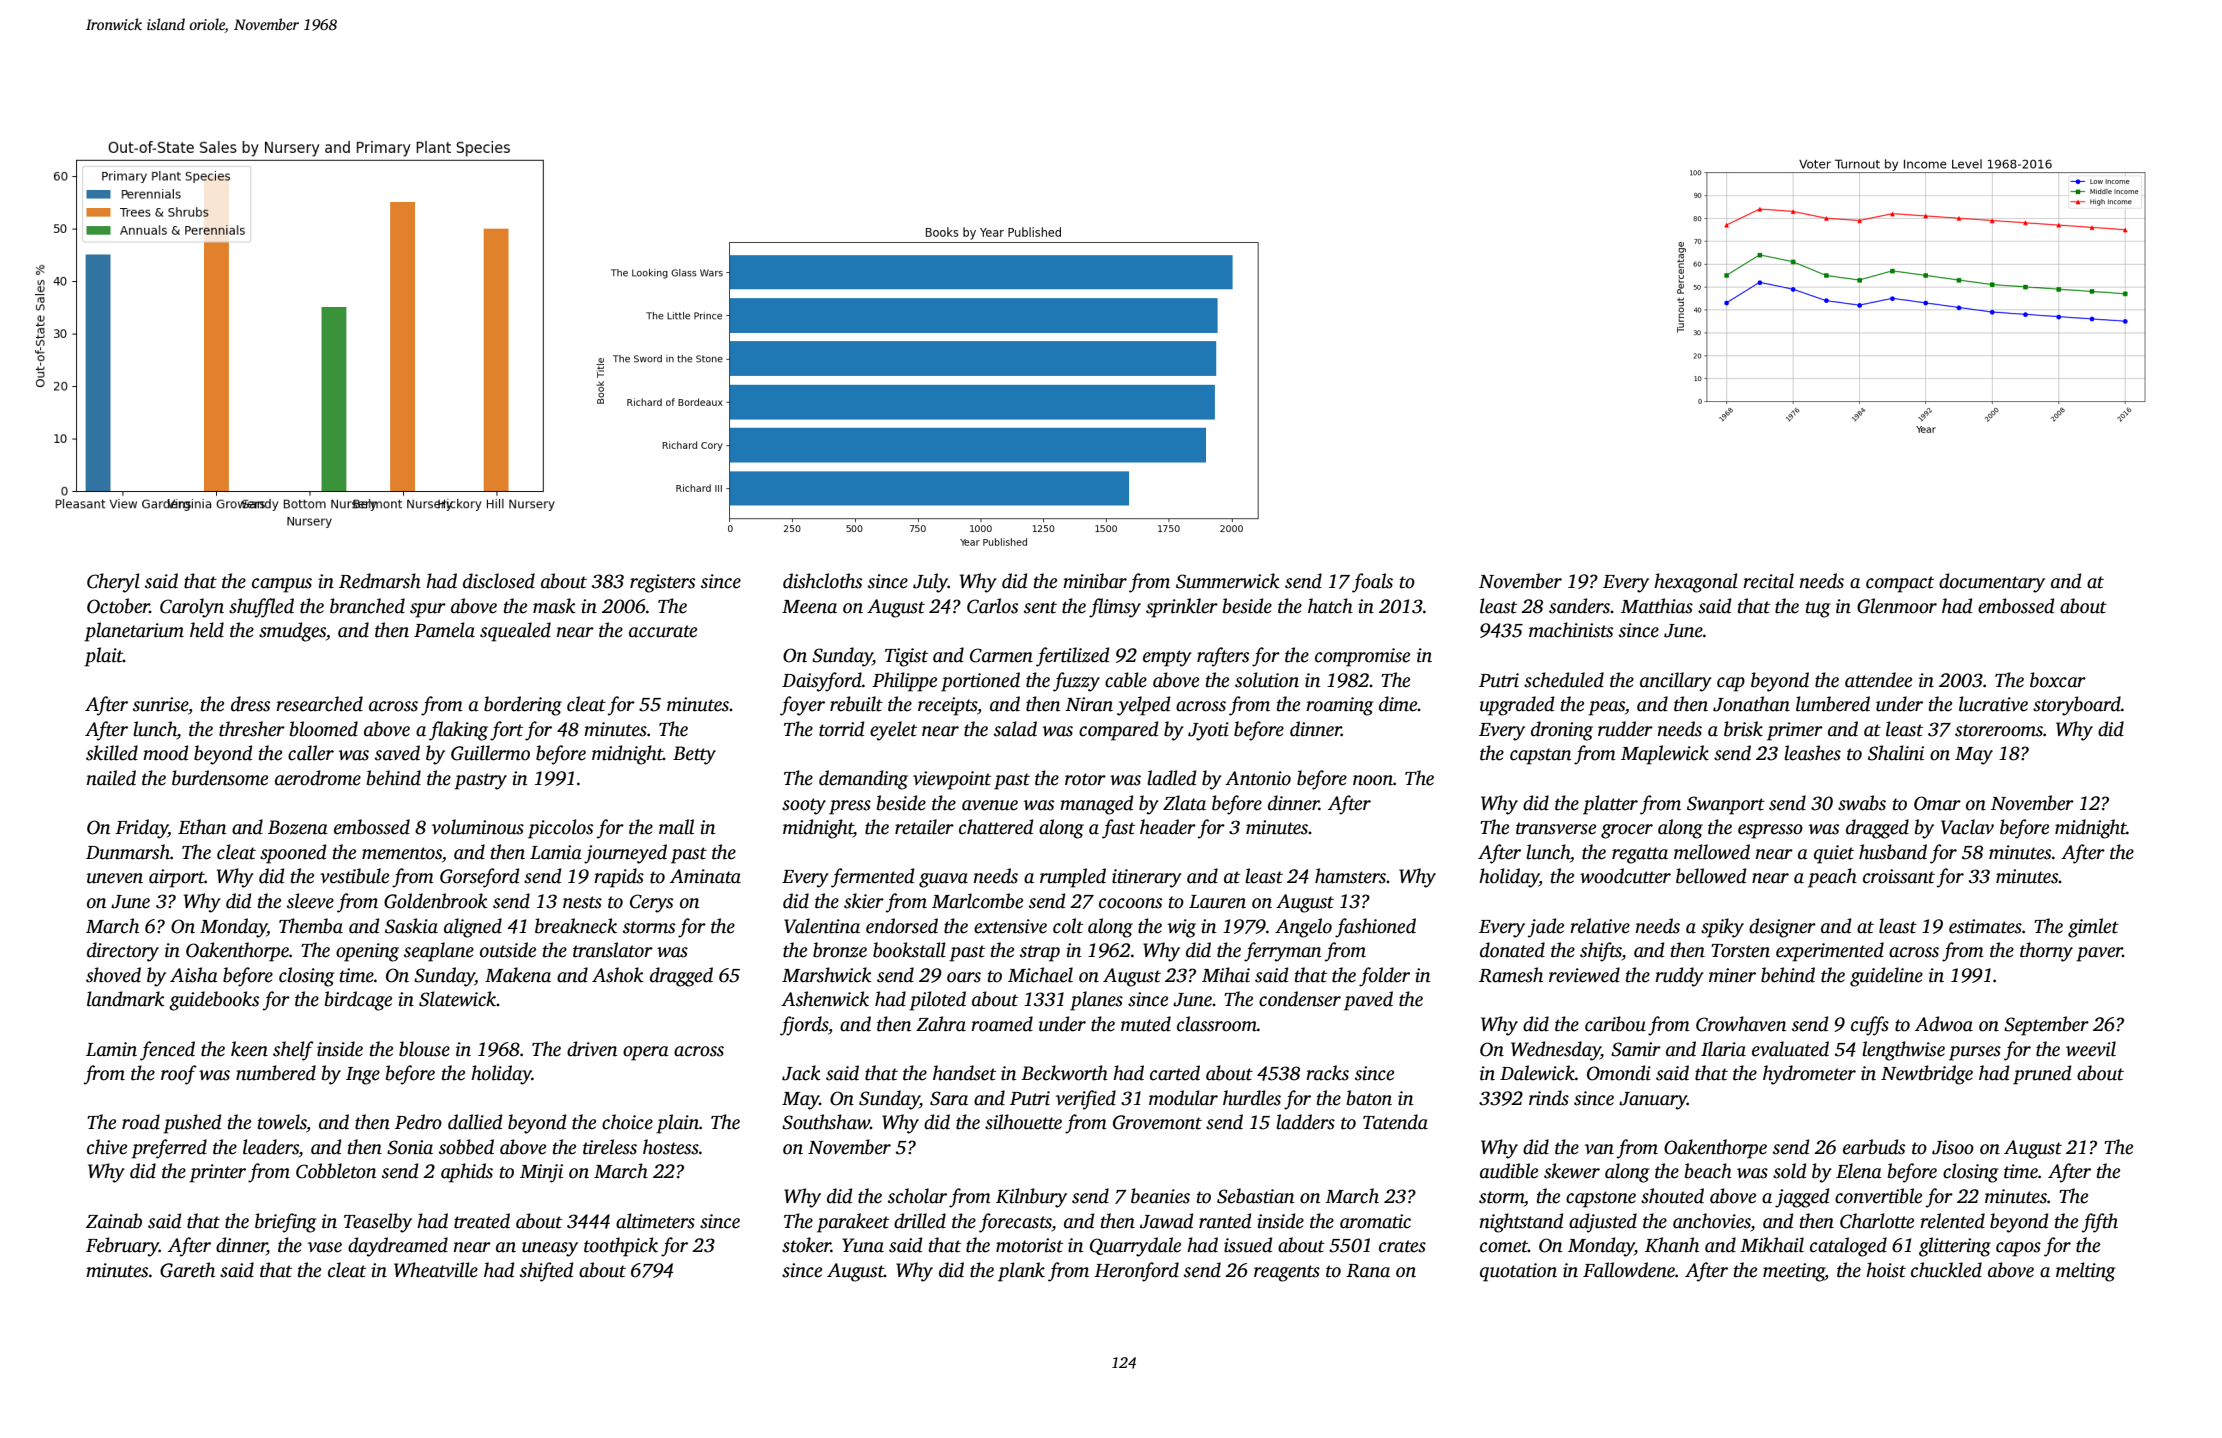 The height and width of the screenshot is (1438, 2222). I want to click on gimlet, so click(2093, 928).
